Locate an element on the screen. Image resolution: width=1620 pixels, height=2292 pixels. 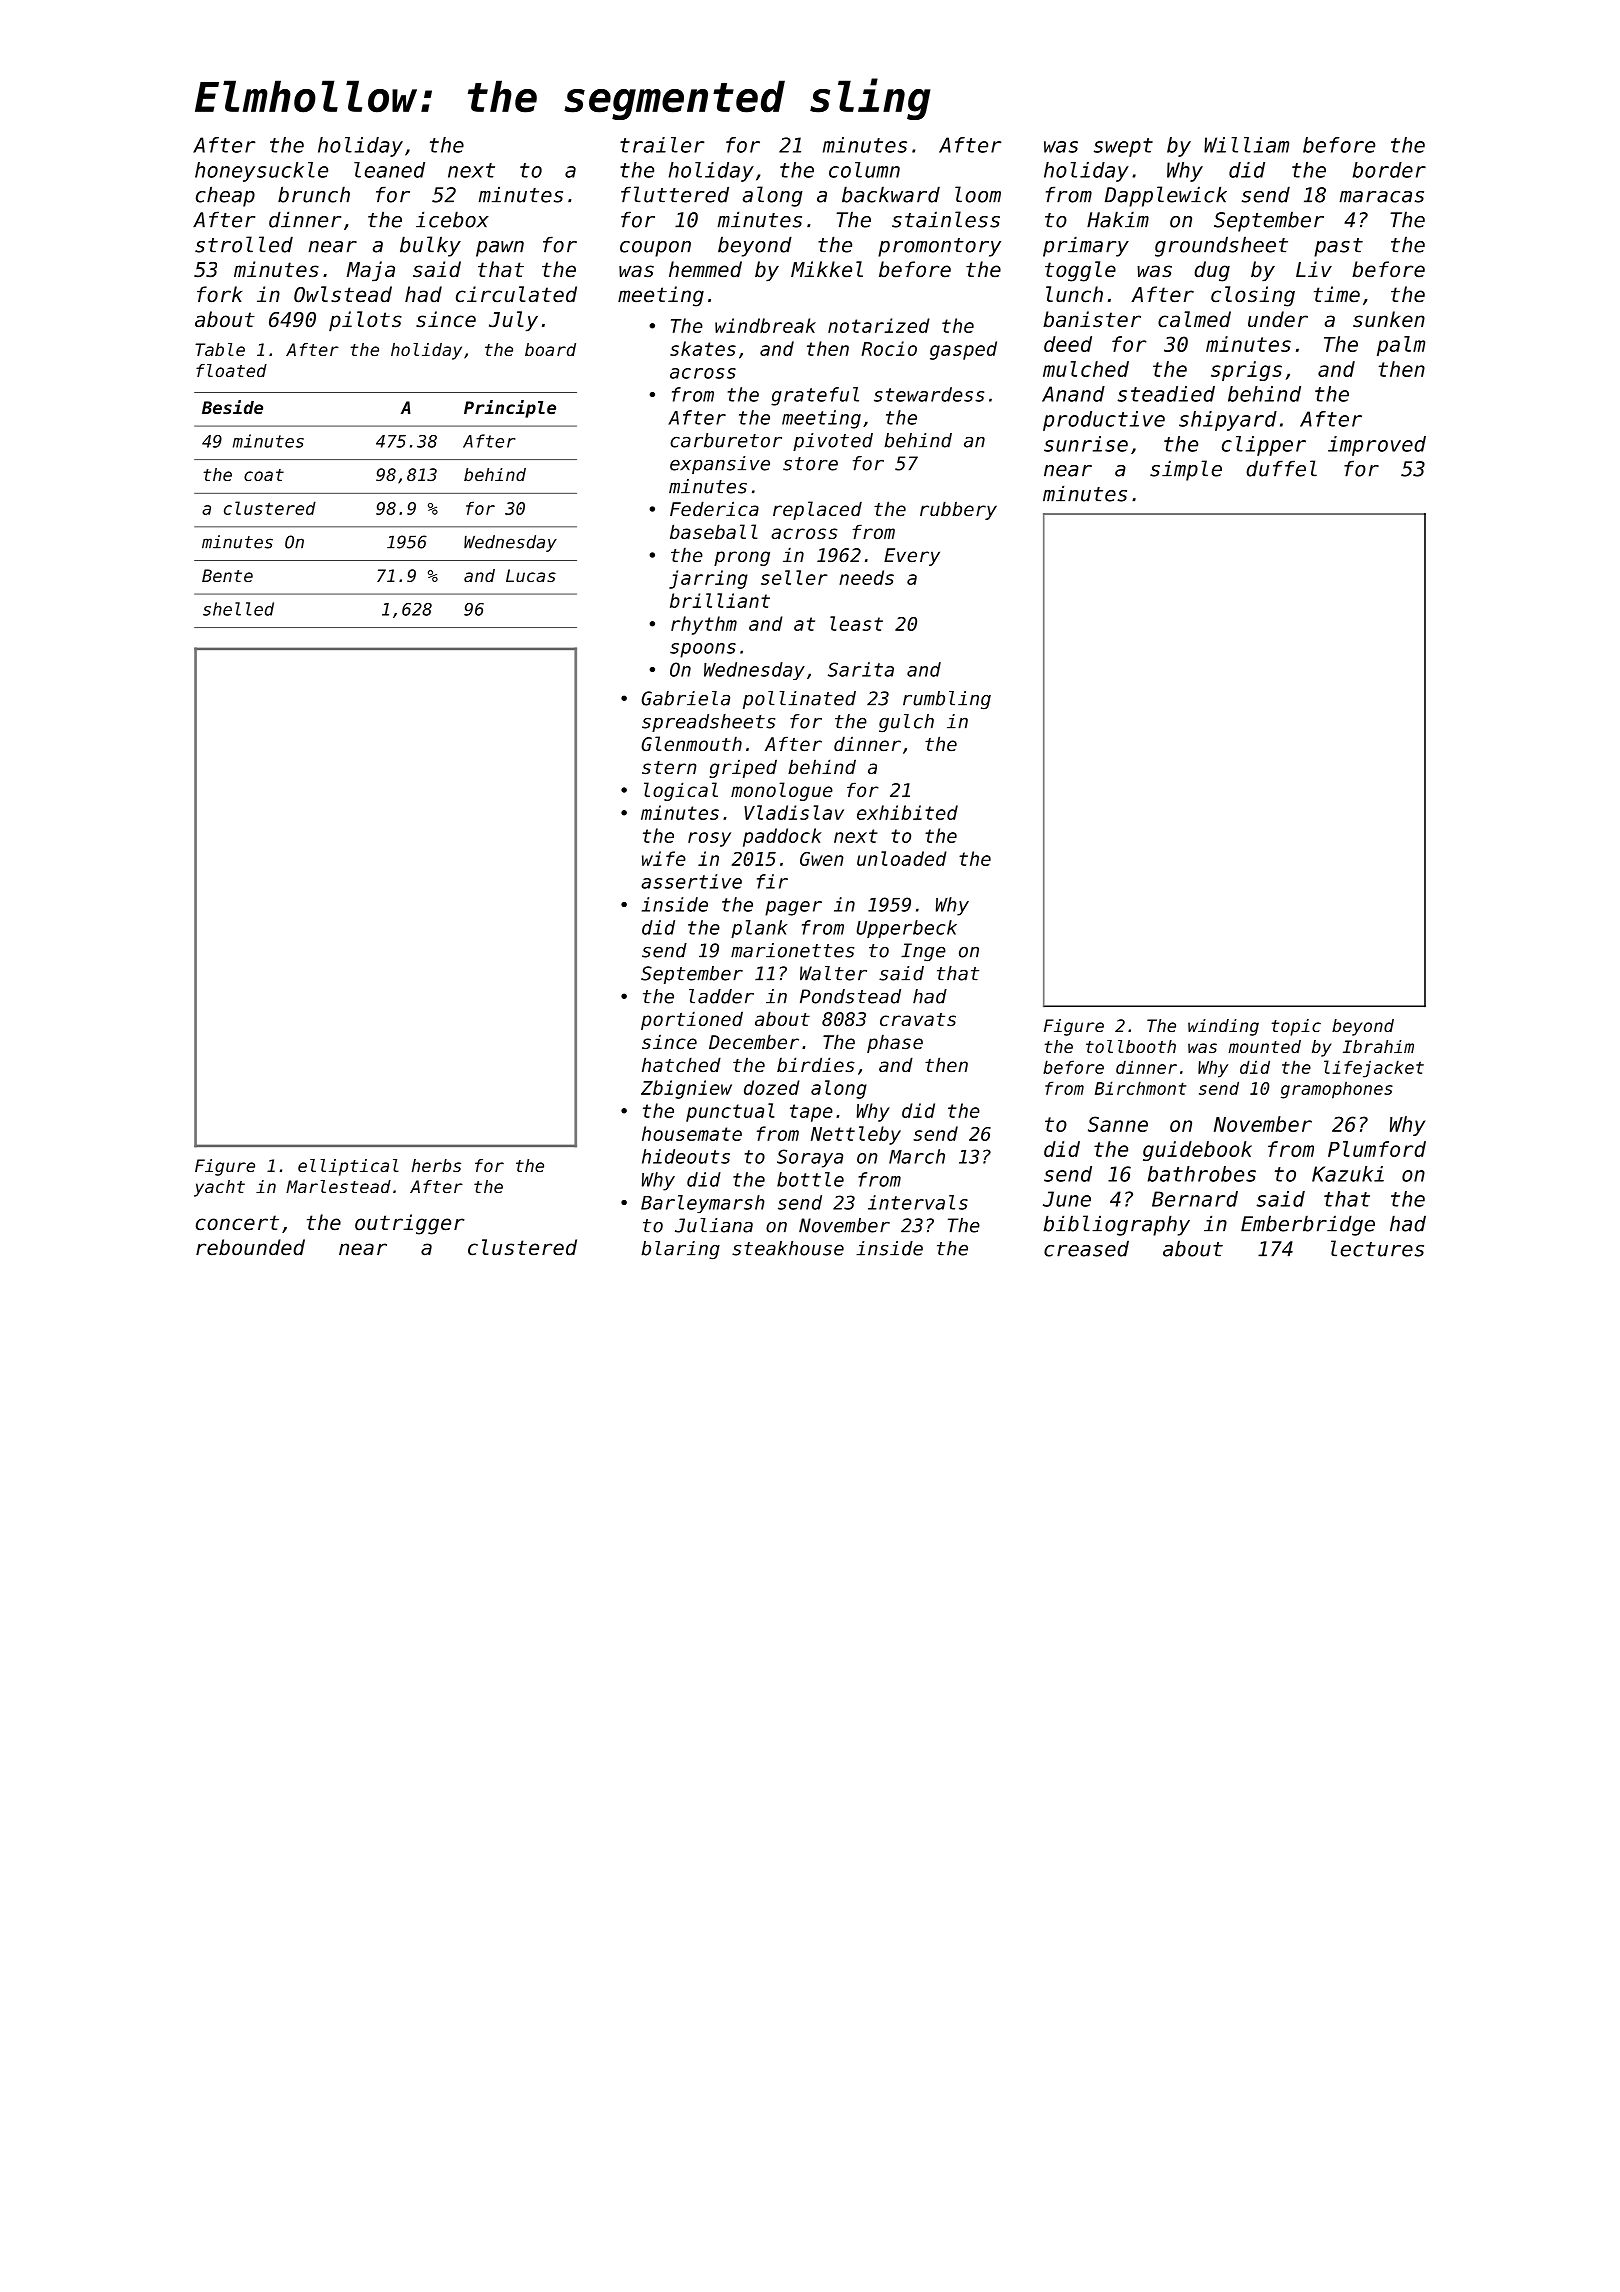
duffel is located at coordinates (1281, 468).
